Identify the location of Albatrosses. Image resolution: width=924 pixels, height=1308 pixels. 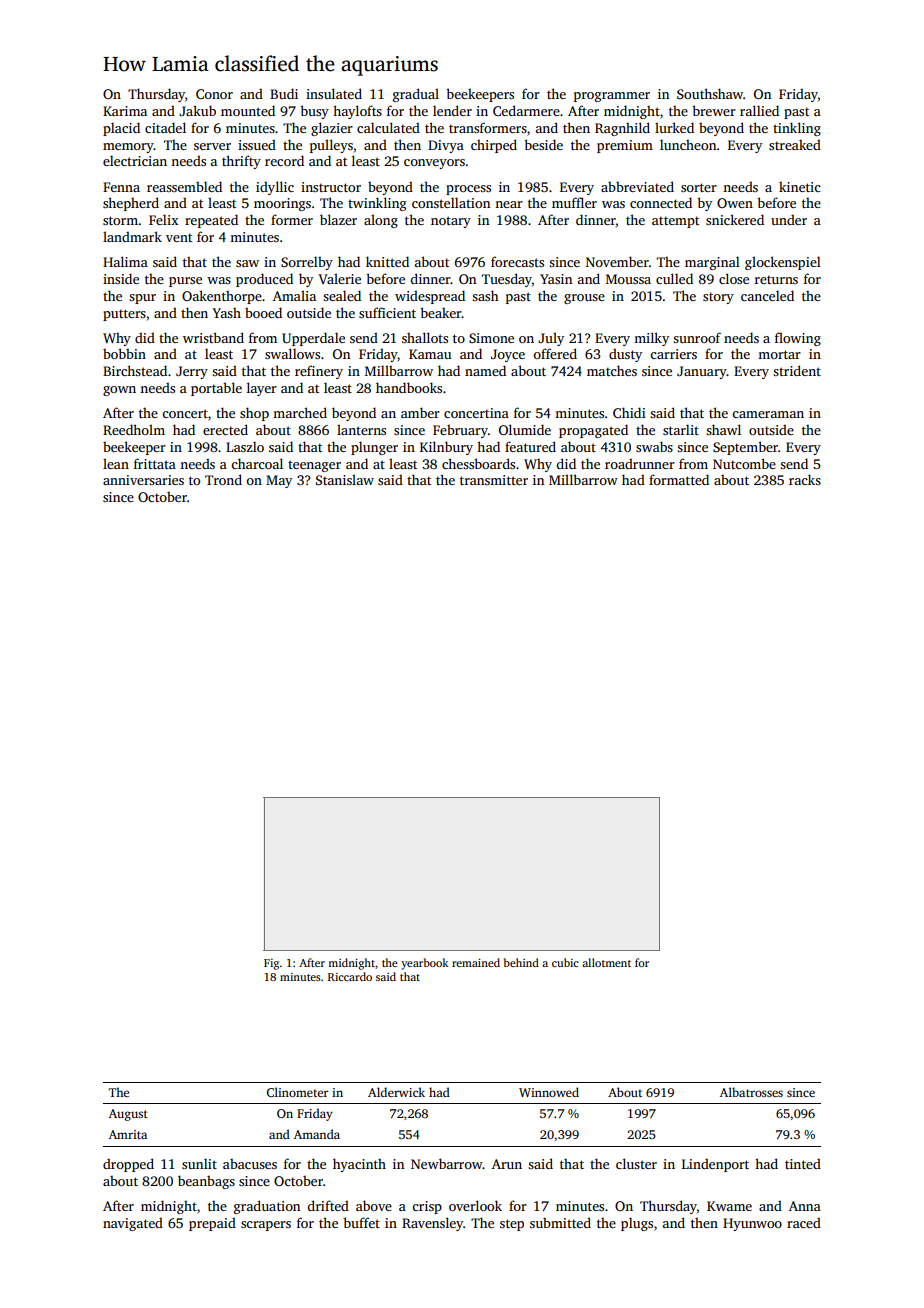
(751, 1092).
